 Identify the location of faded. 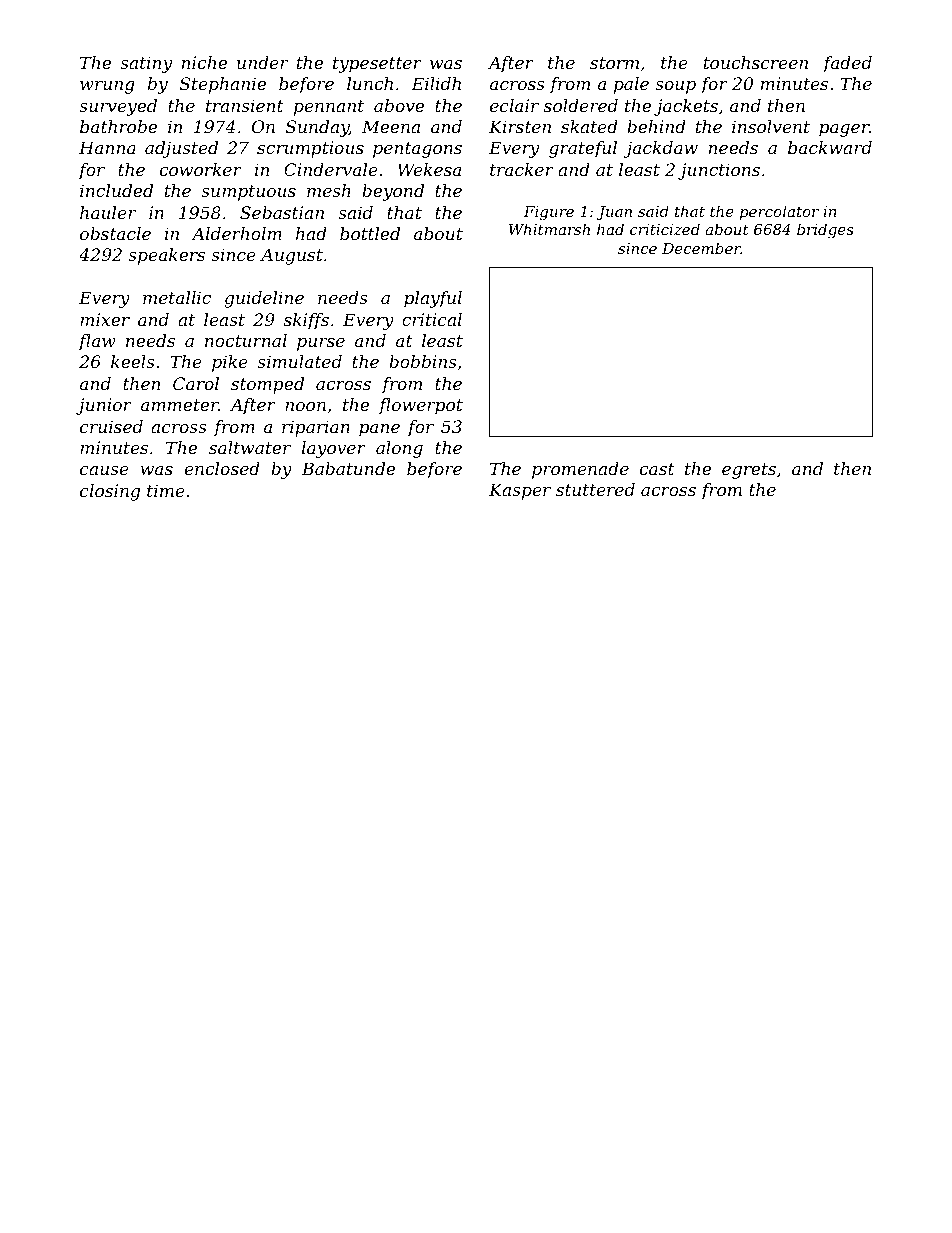
(847, 64).
